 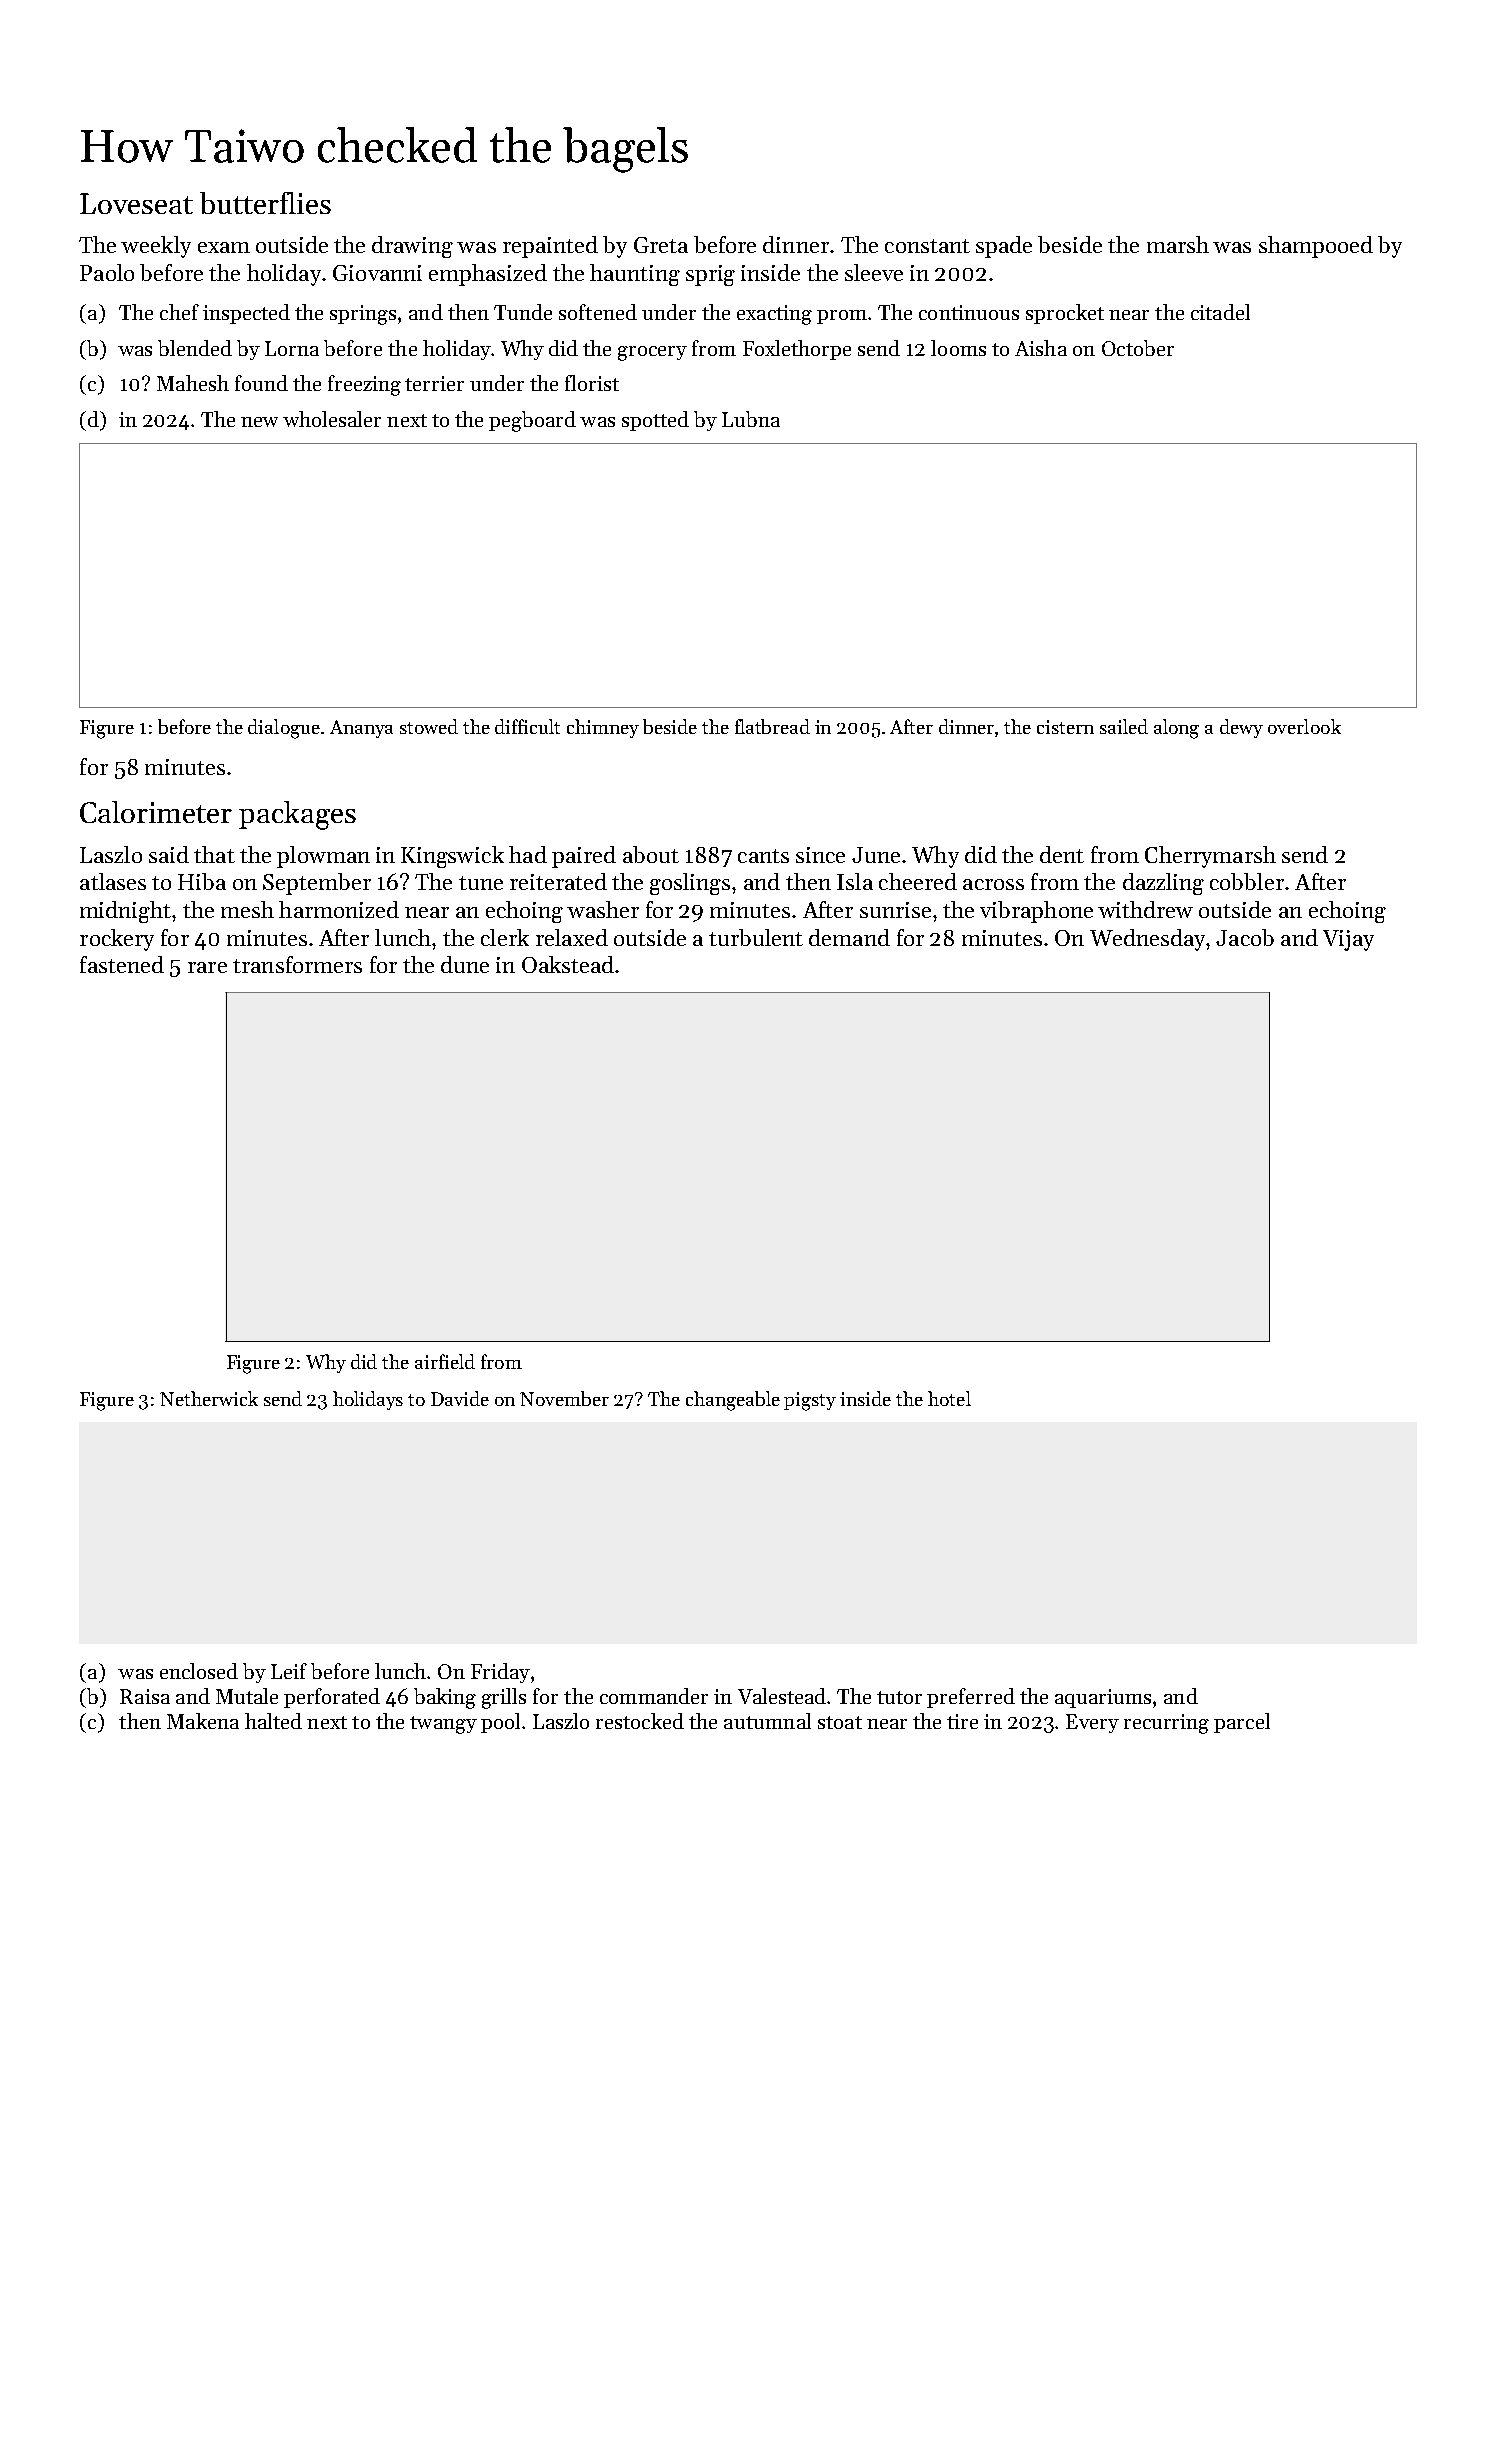 I want to click on Loveseat, so click(x=136, y=203).
